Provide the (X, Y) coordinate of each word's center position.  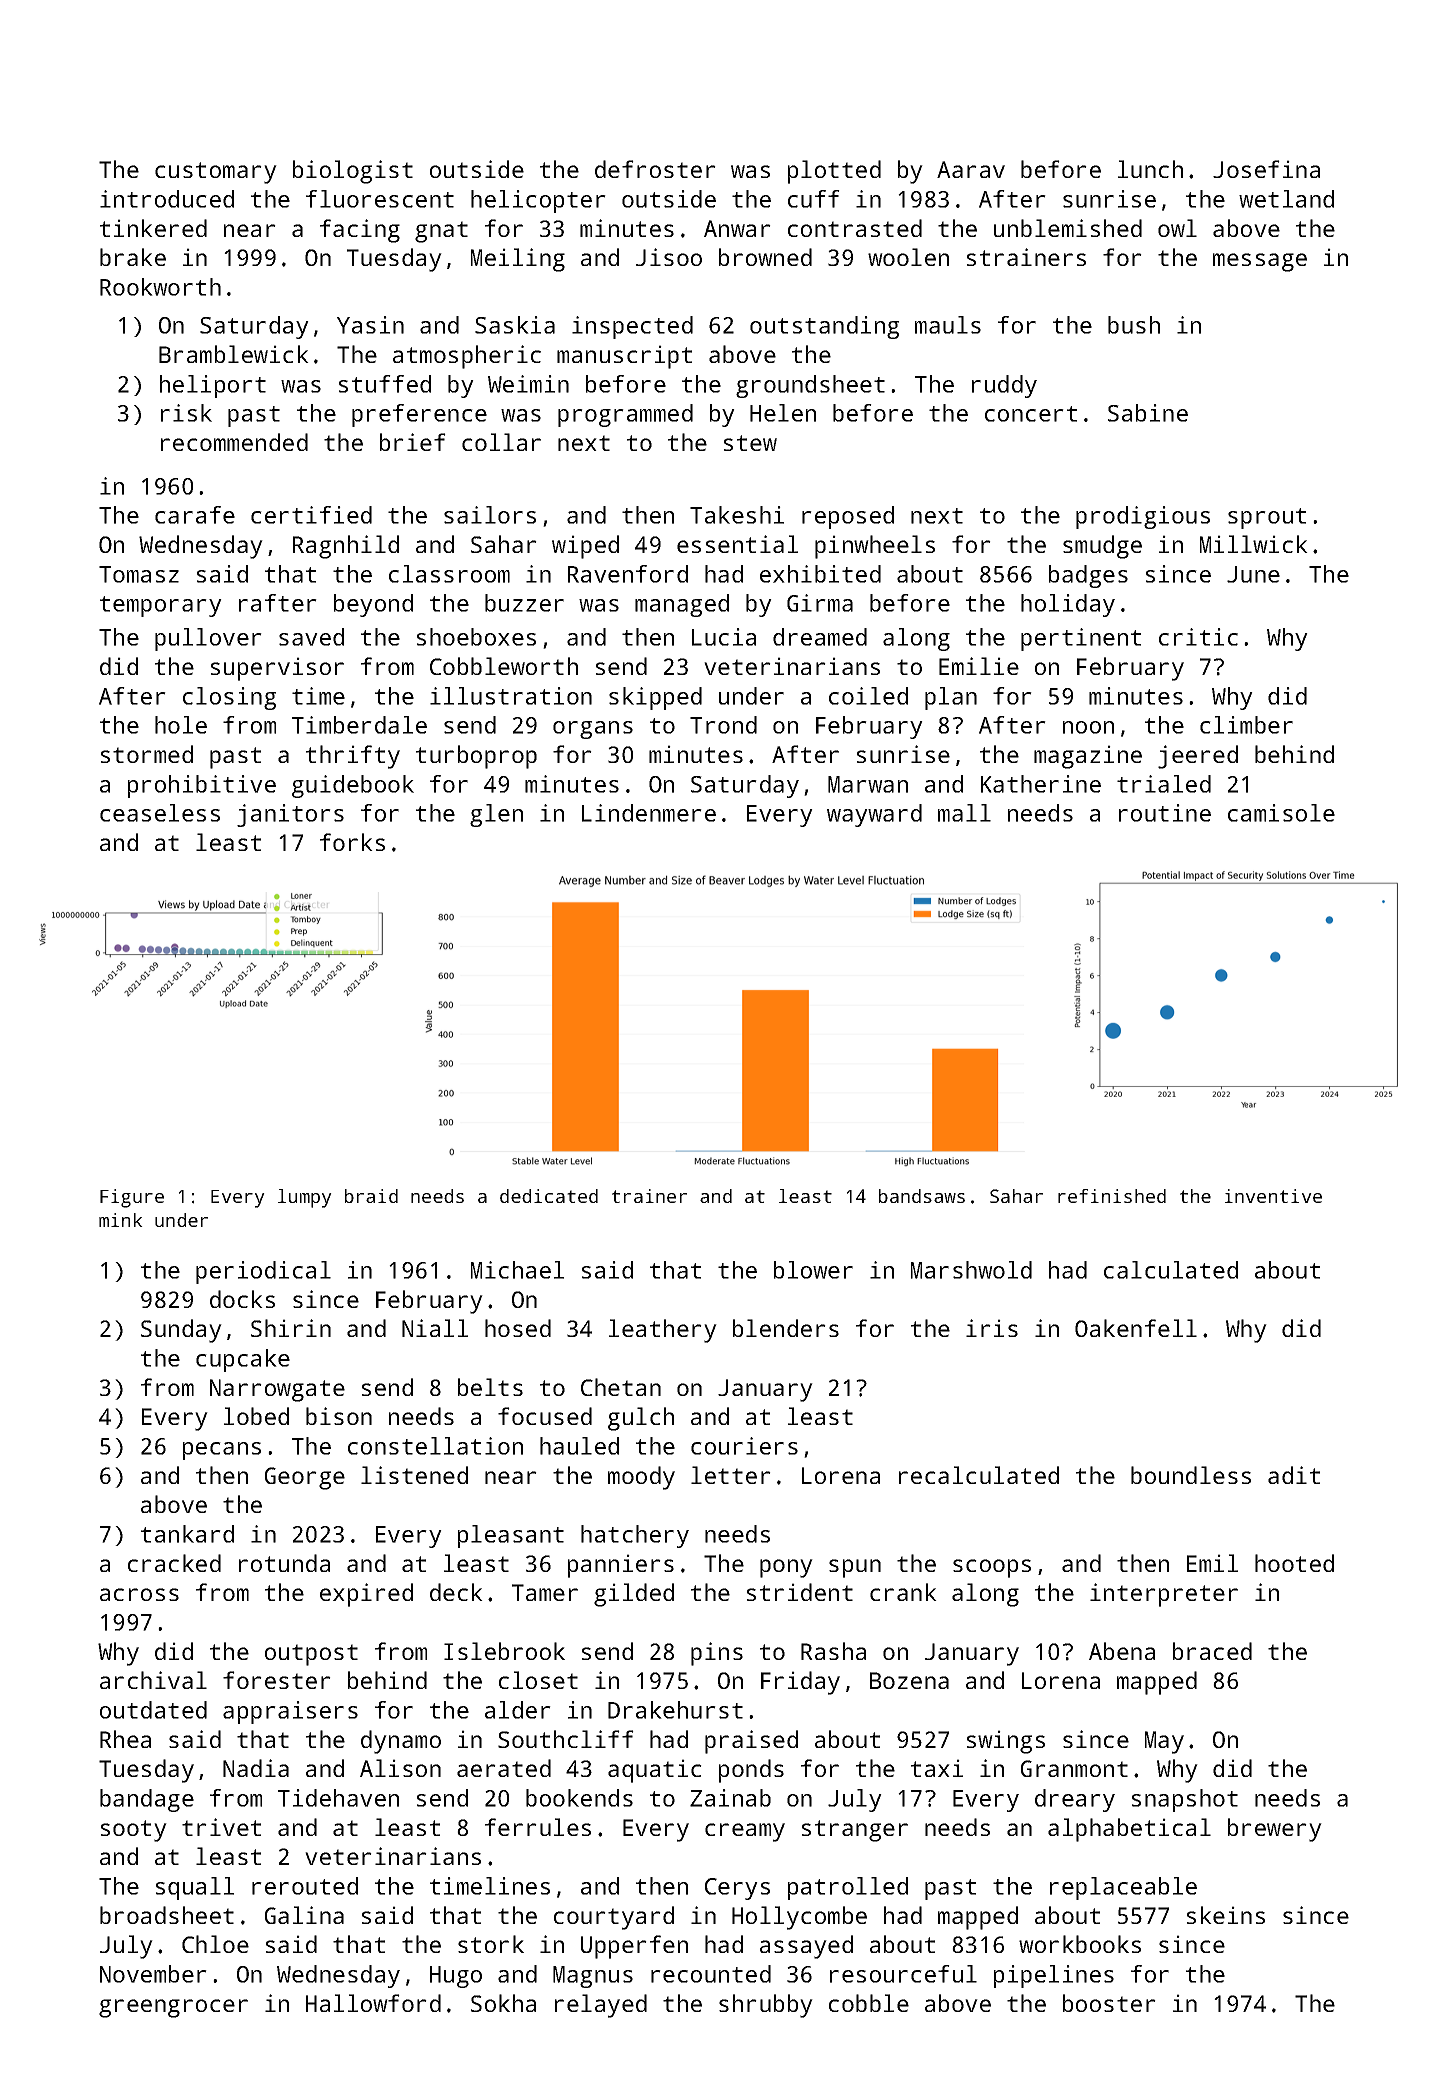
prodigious (1143, 517)
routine (1165, 813)
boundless (1191, 1475)
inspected (632, 327)
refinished (1112, 1196)
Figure (132, 1198)
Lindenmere (649, 813)
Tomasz (139, 574)
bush (1134, 325)
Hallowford (373, 2003)
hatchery (635, 1536)
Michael (517, 1270)
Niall (435, 1328)
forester (277, 1680)
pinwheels (875, 547)
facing (360, 231)
